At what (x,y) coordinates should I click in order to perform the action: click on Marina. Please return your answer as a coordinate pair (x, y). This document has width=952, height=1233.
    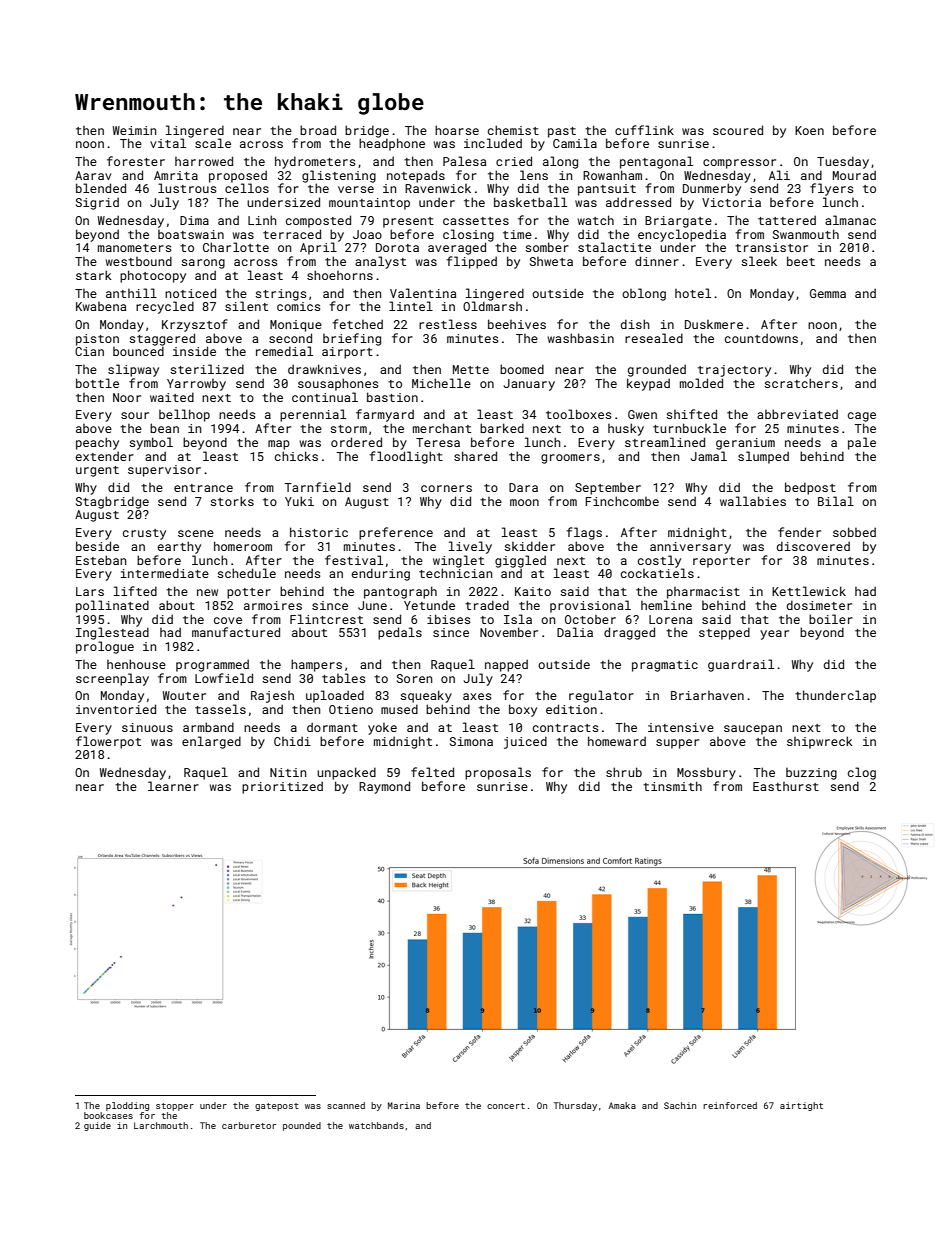
    Looking at the image, I should click on (404, 1105).
